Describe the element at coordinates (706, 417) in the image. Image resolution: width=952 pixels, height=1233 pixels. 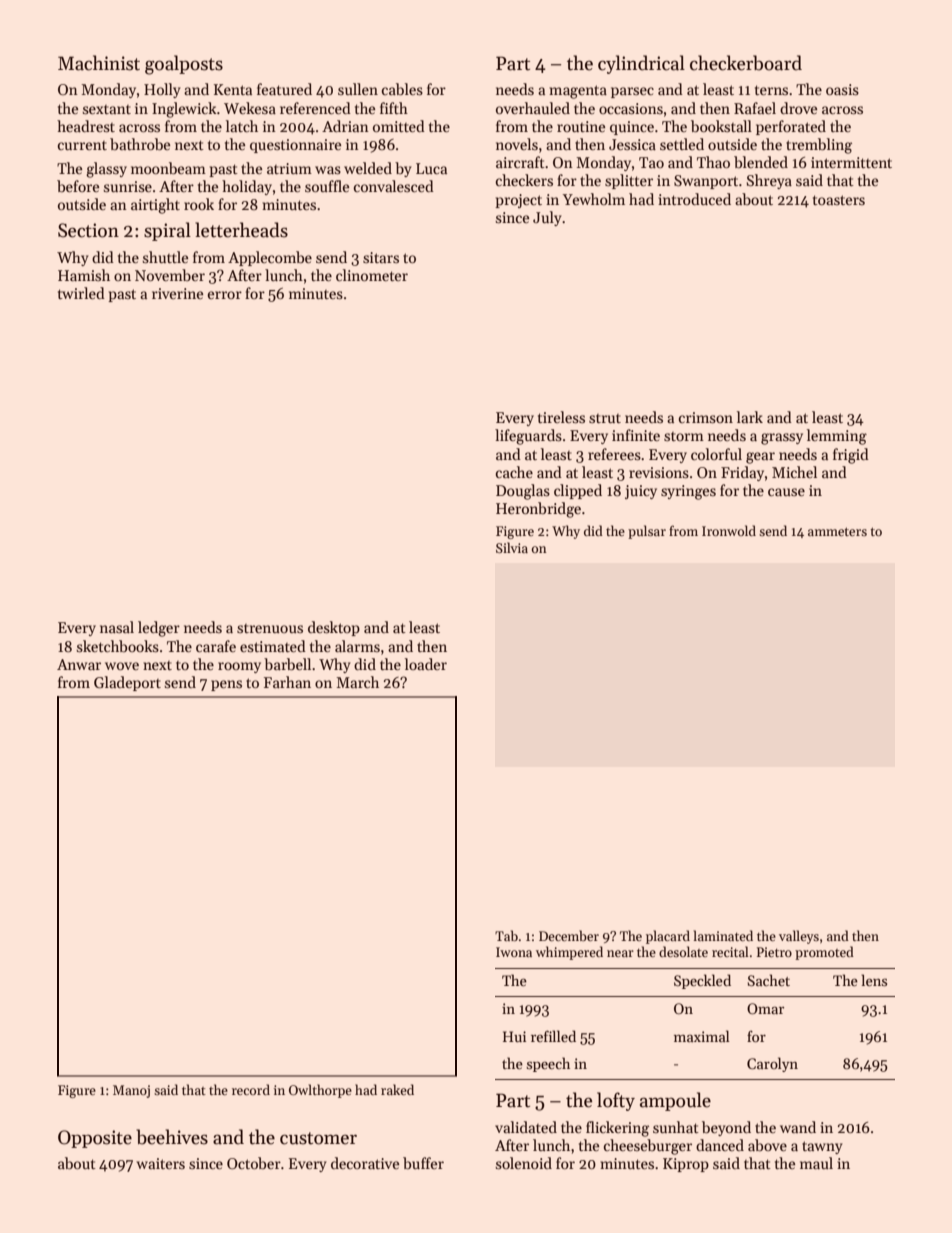
I see `crimson` at that location.
